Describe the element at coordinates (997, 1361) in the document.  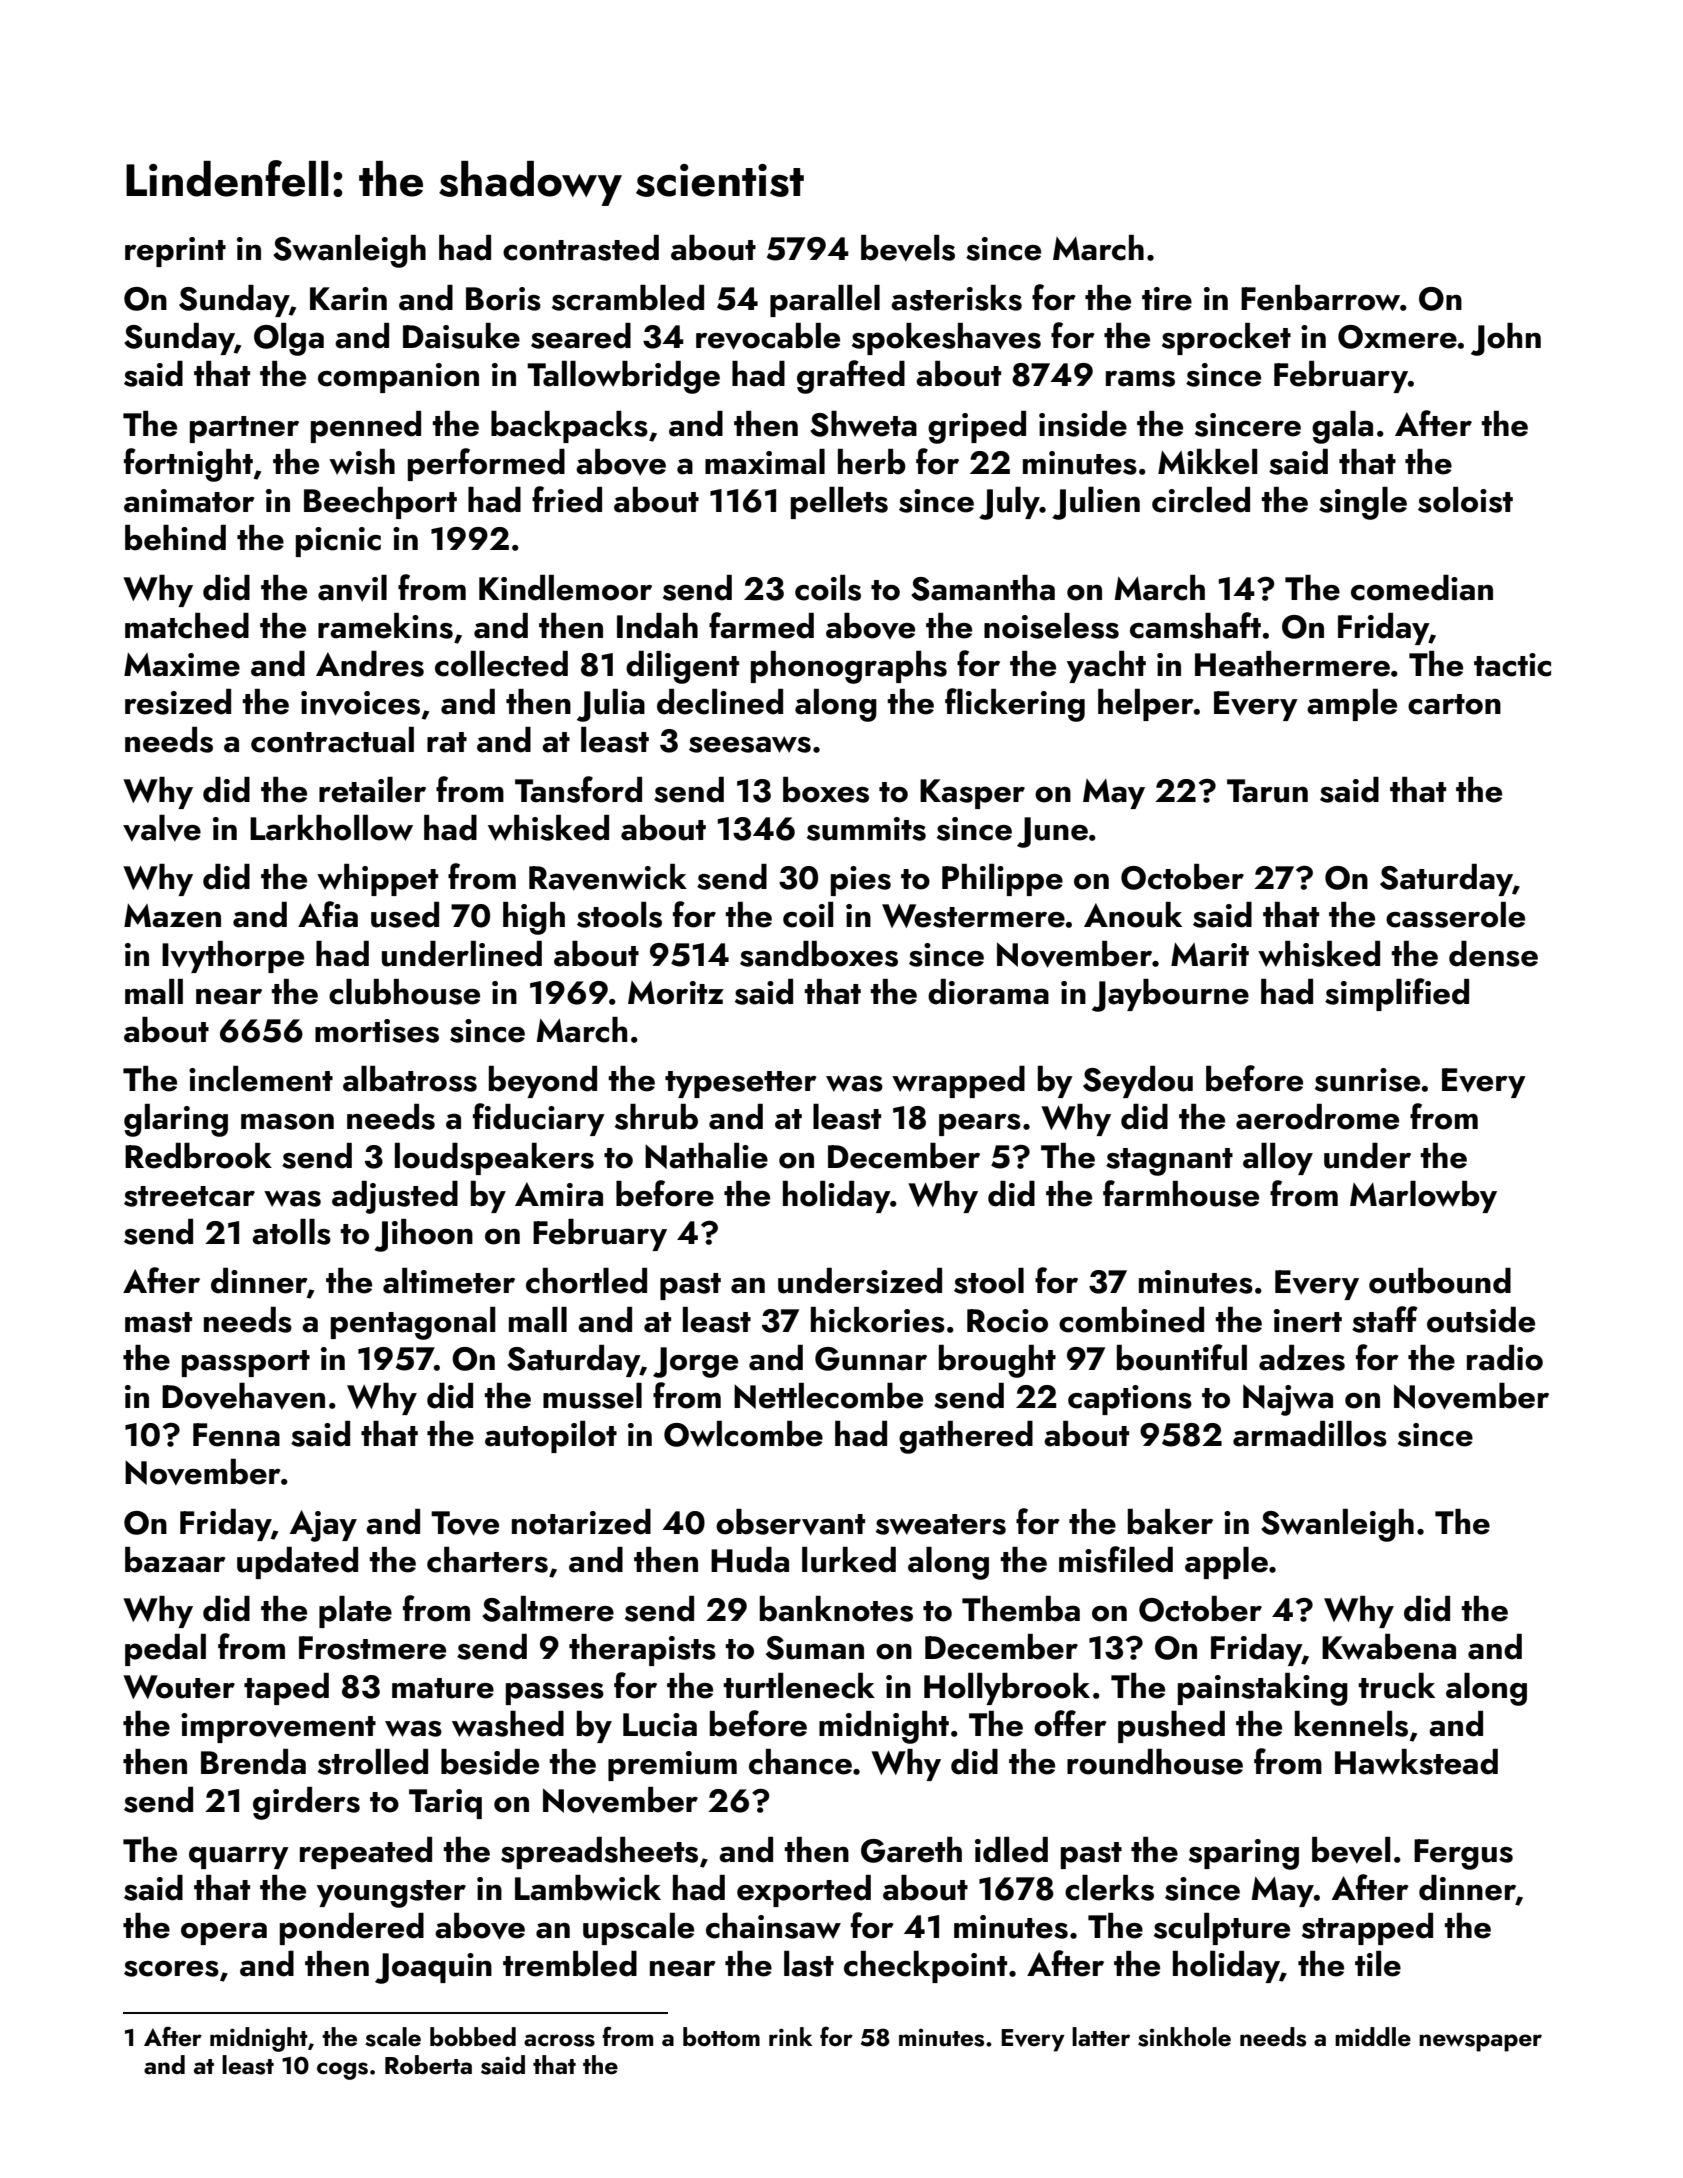
I see `brought` at that location.
